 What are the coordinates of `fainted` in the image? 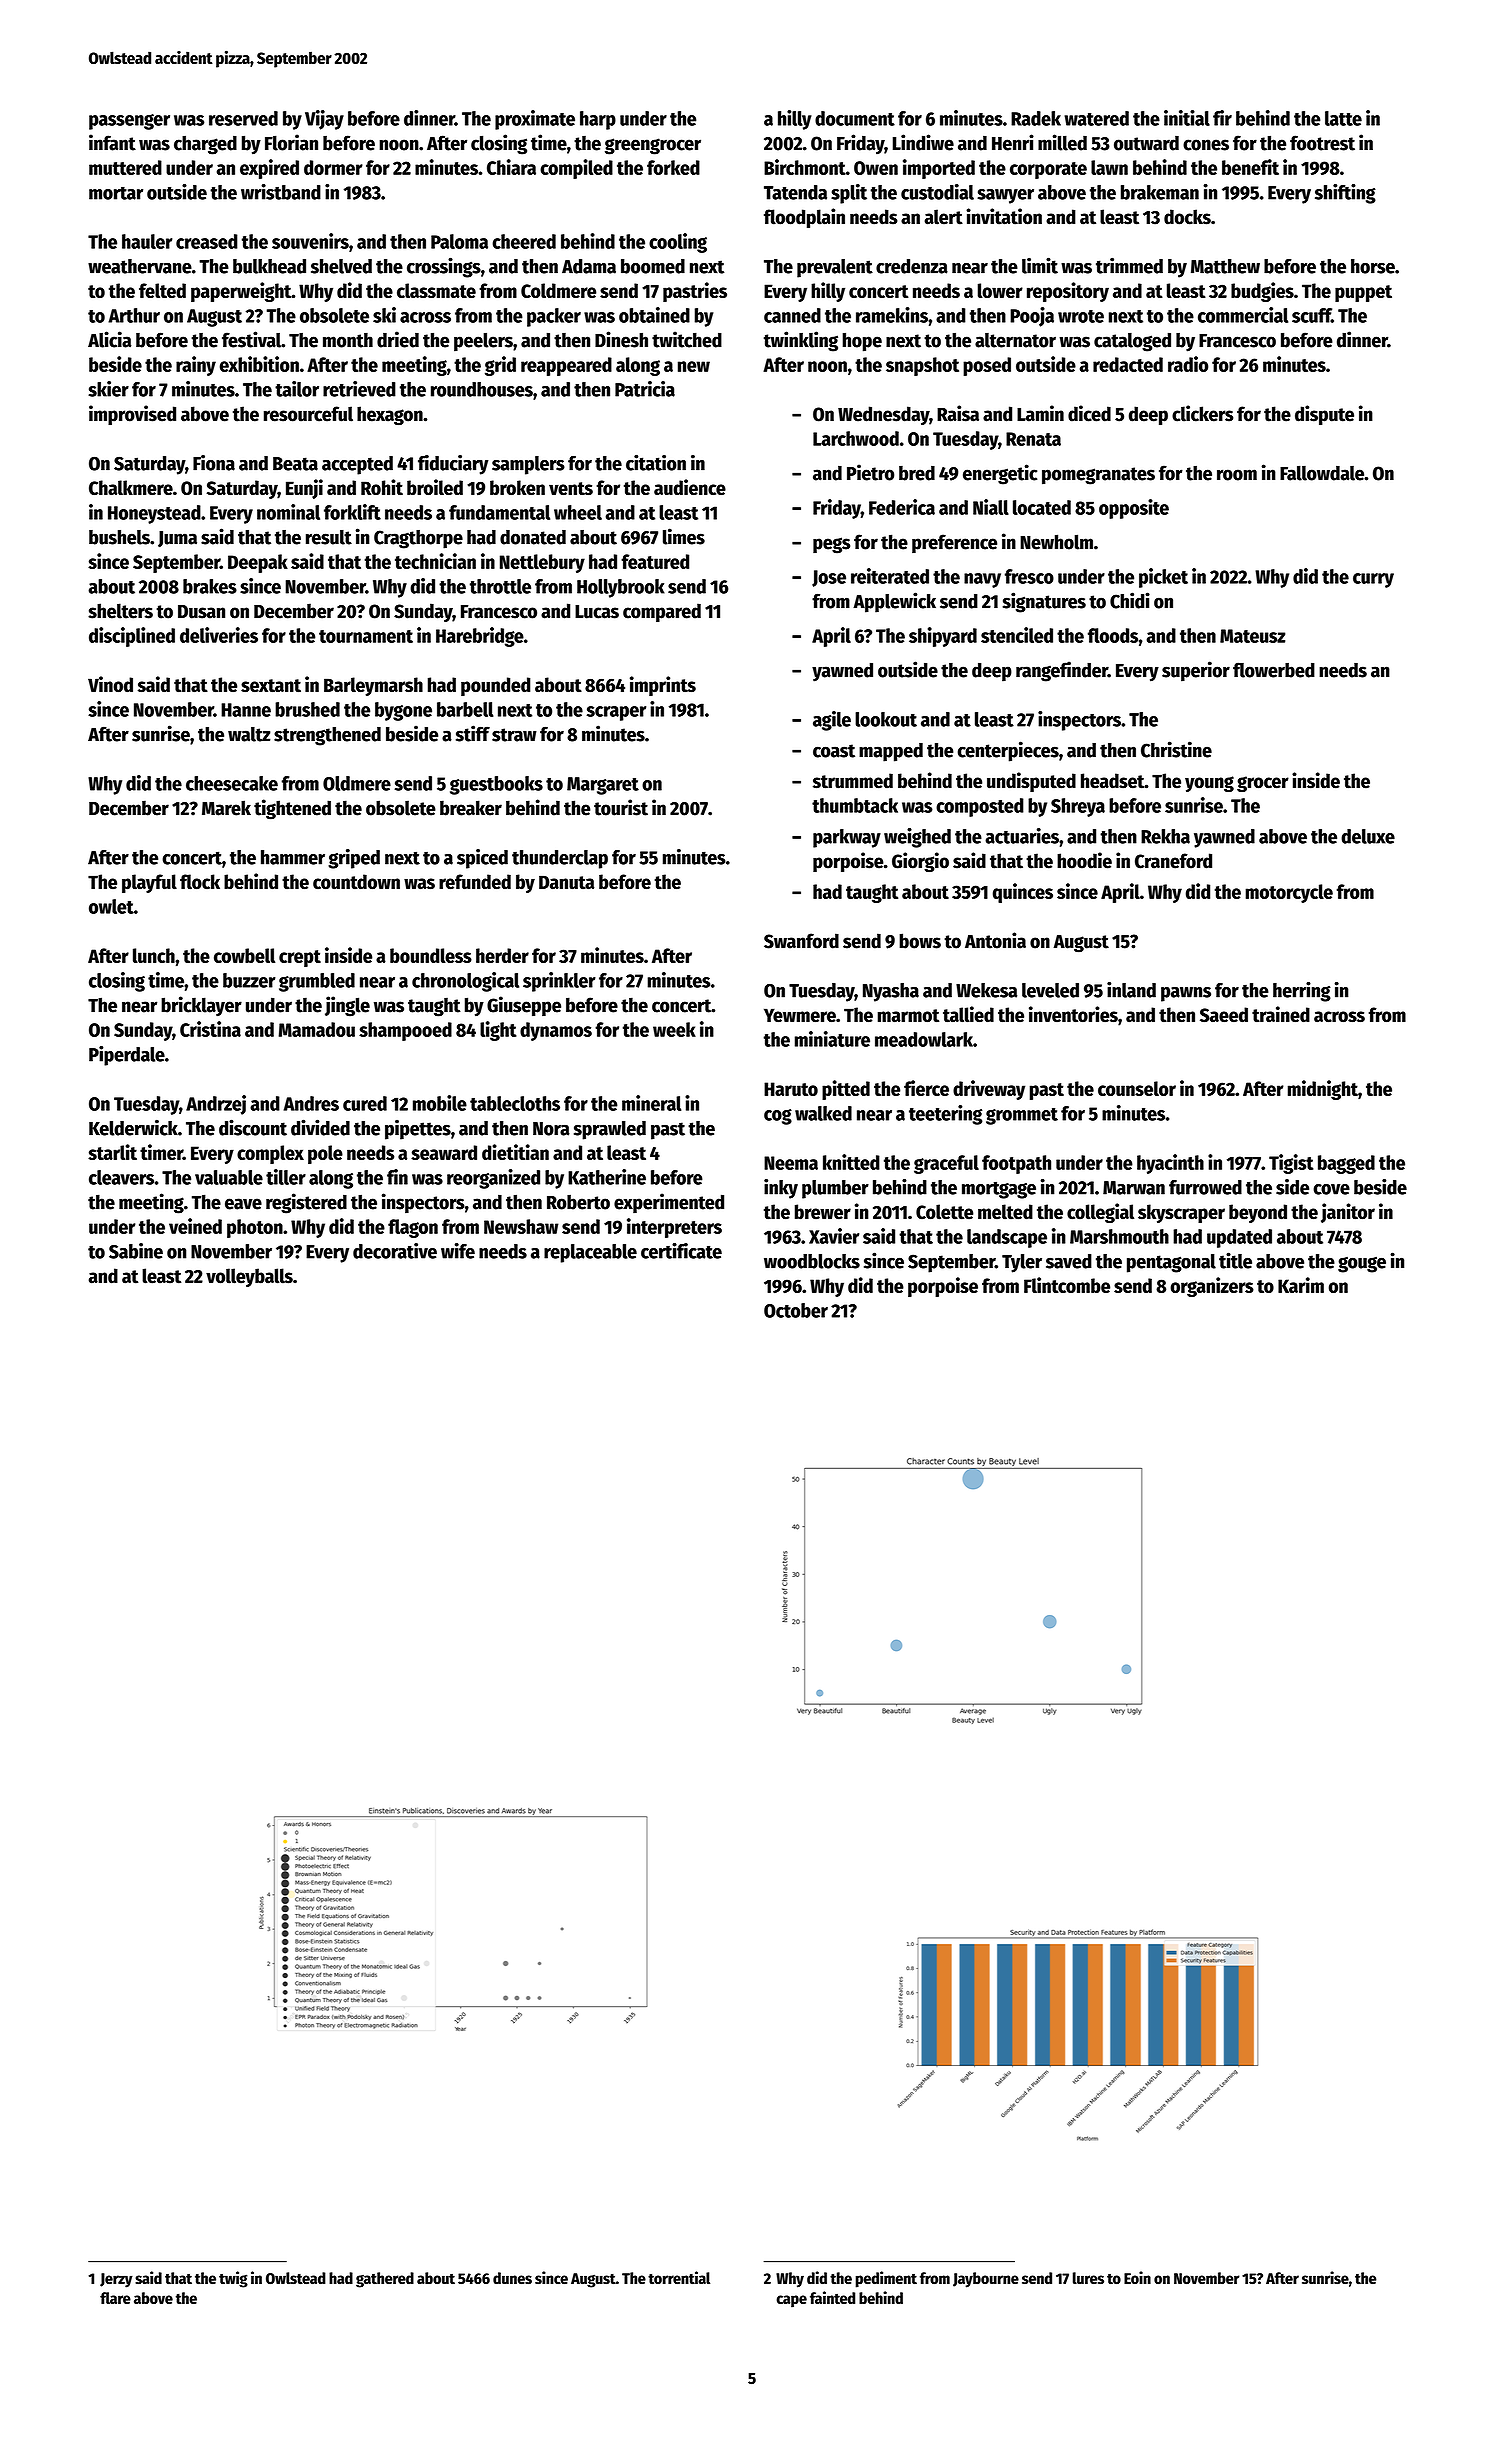 It's located at (832, 2297).
